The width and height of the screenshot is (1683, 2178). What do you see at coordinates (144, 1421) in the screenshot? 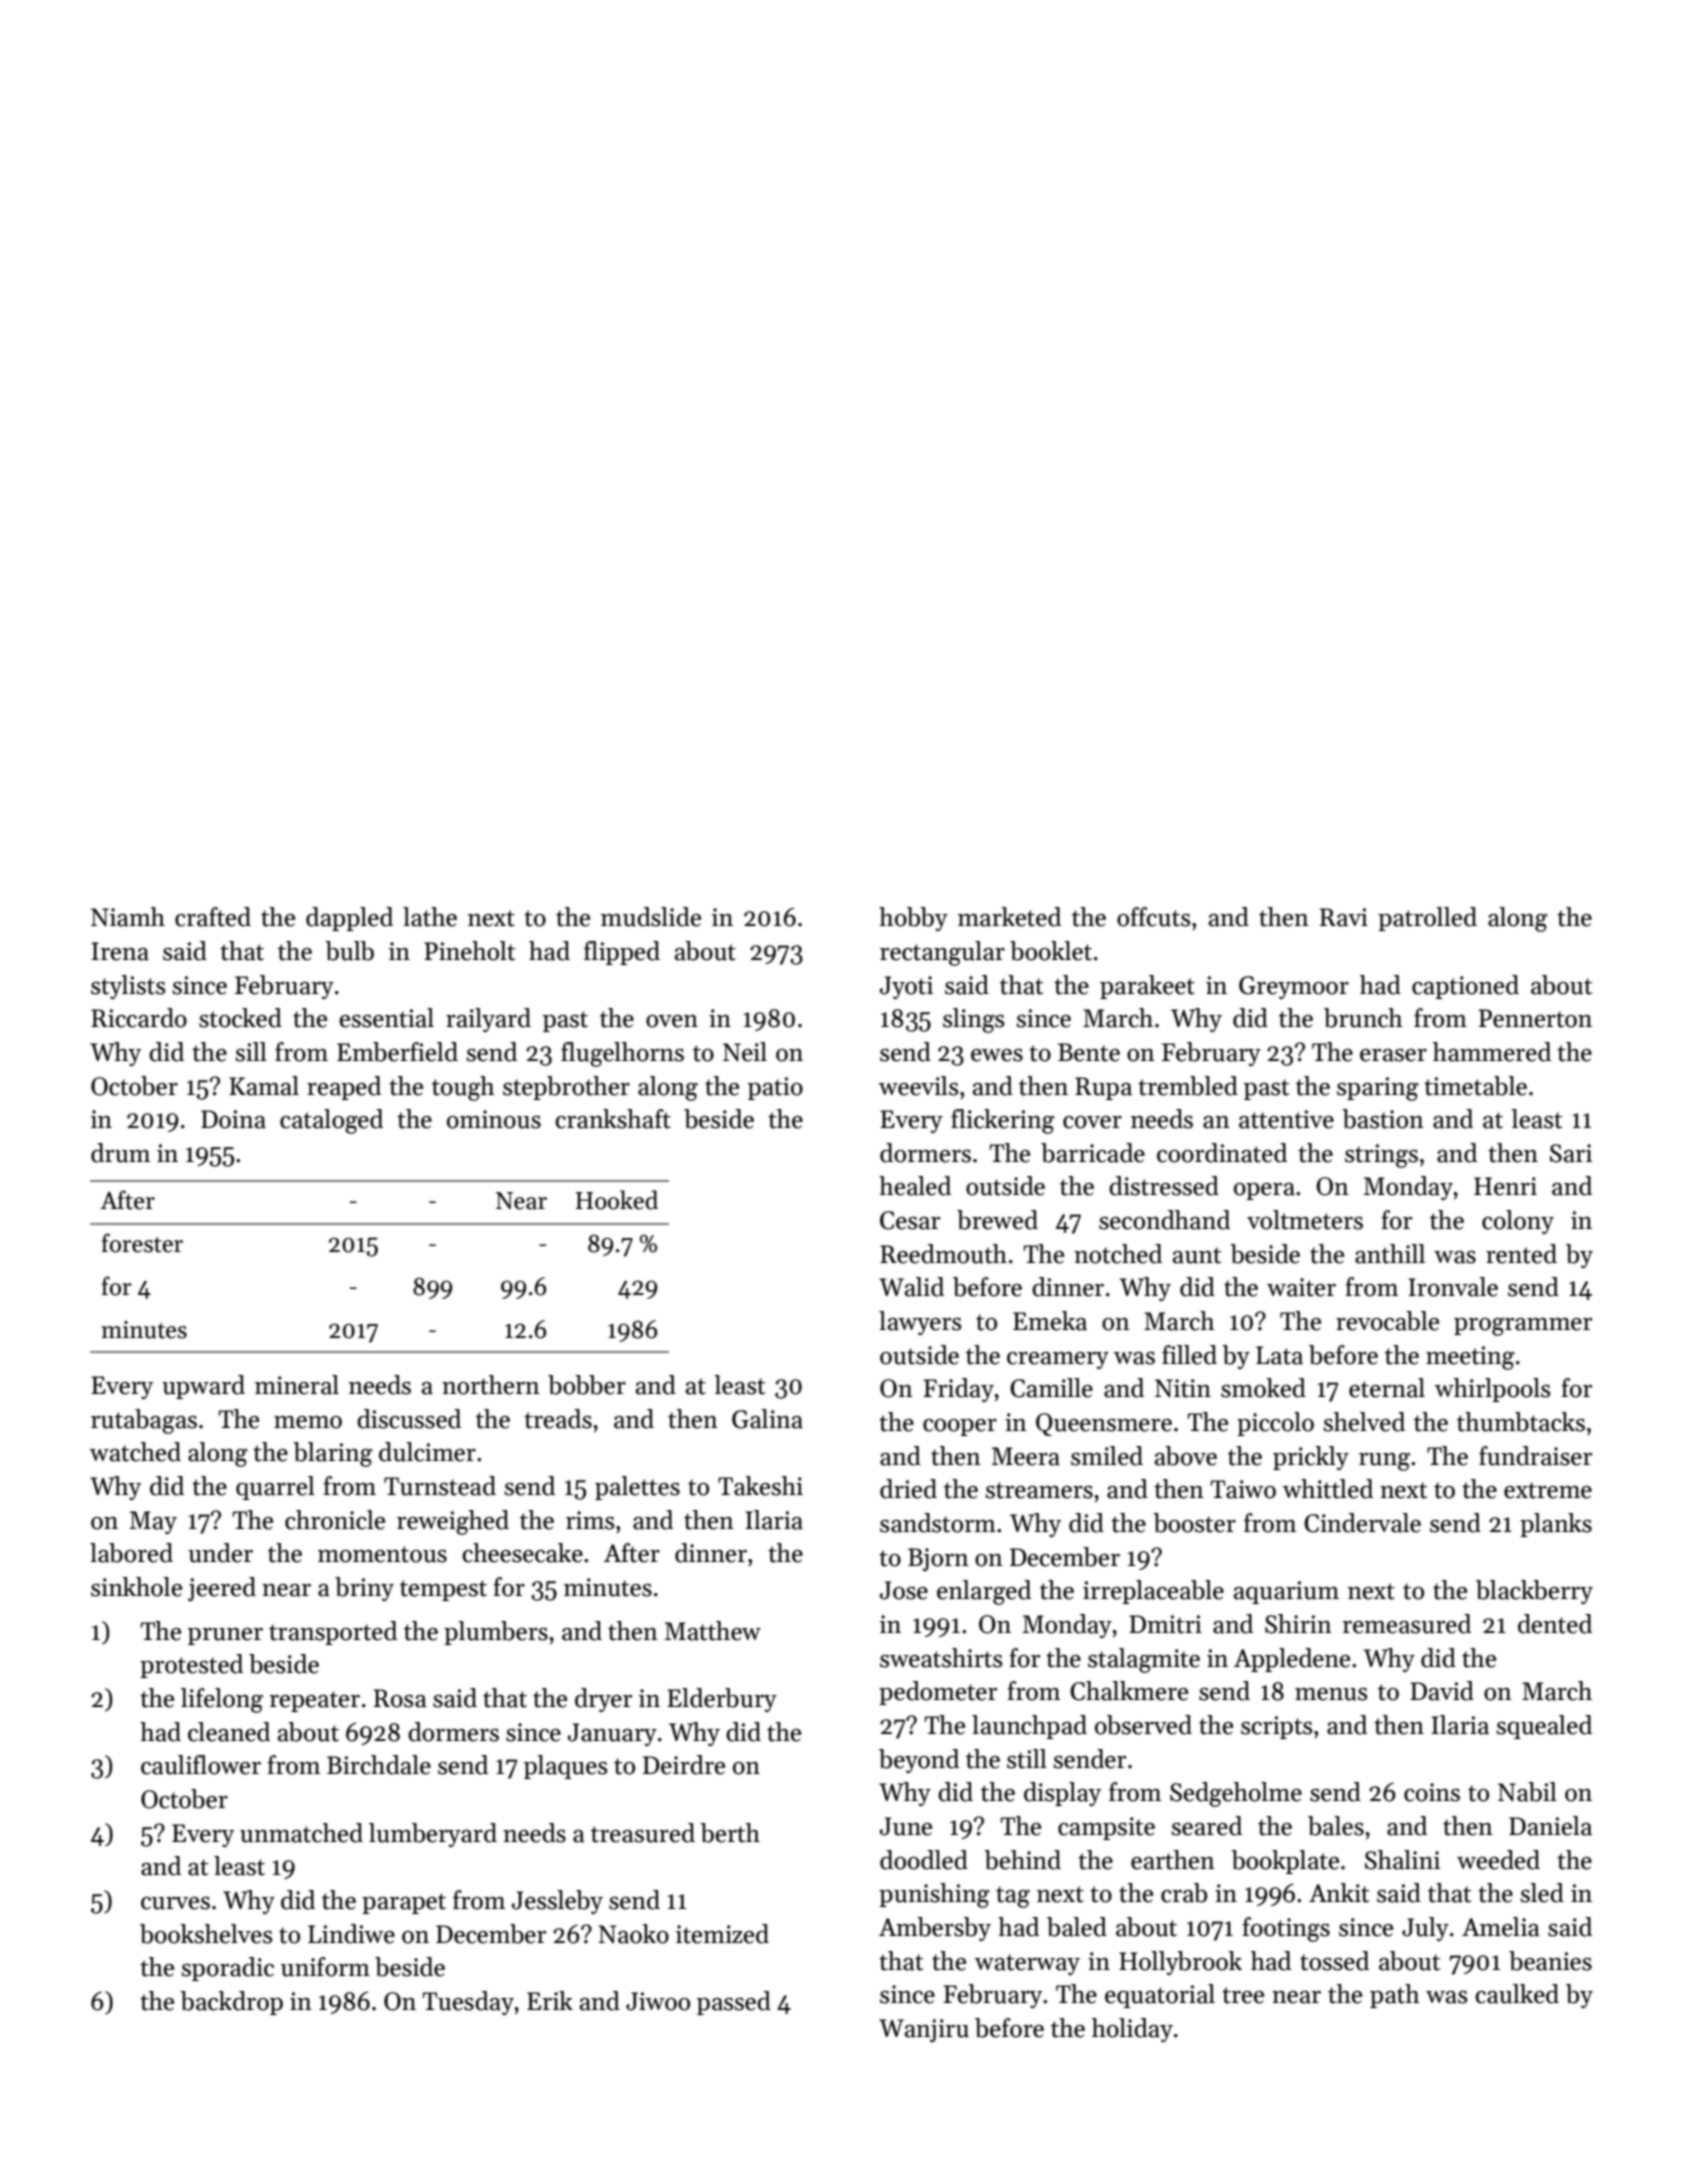
I see `rutabagas` at bounding box center [144, 1421].
